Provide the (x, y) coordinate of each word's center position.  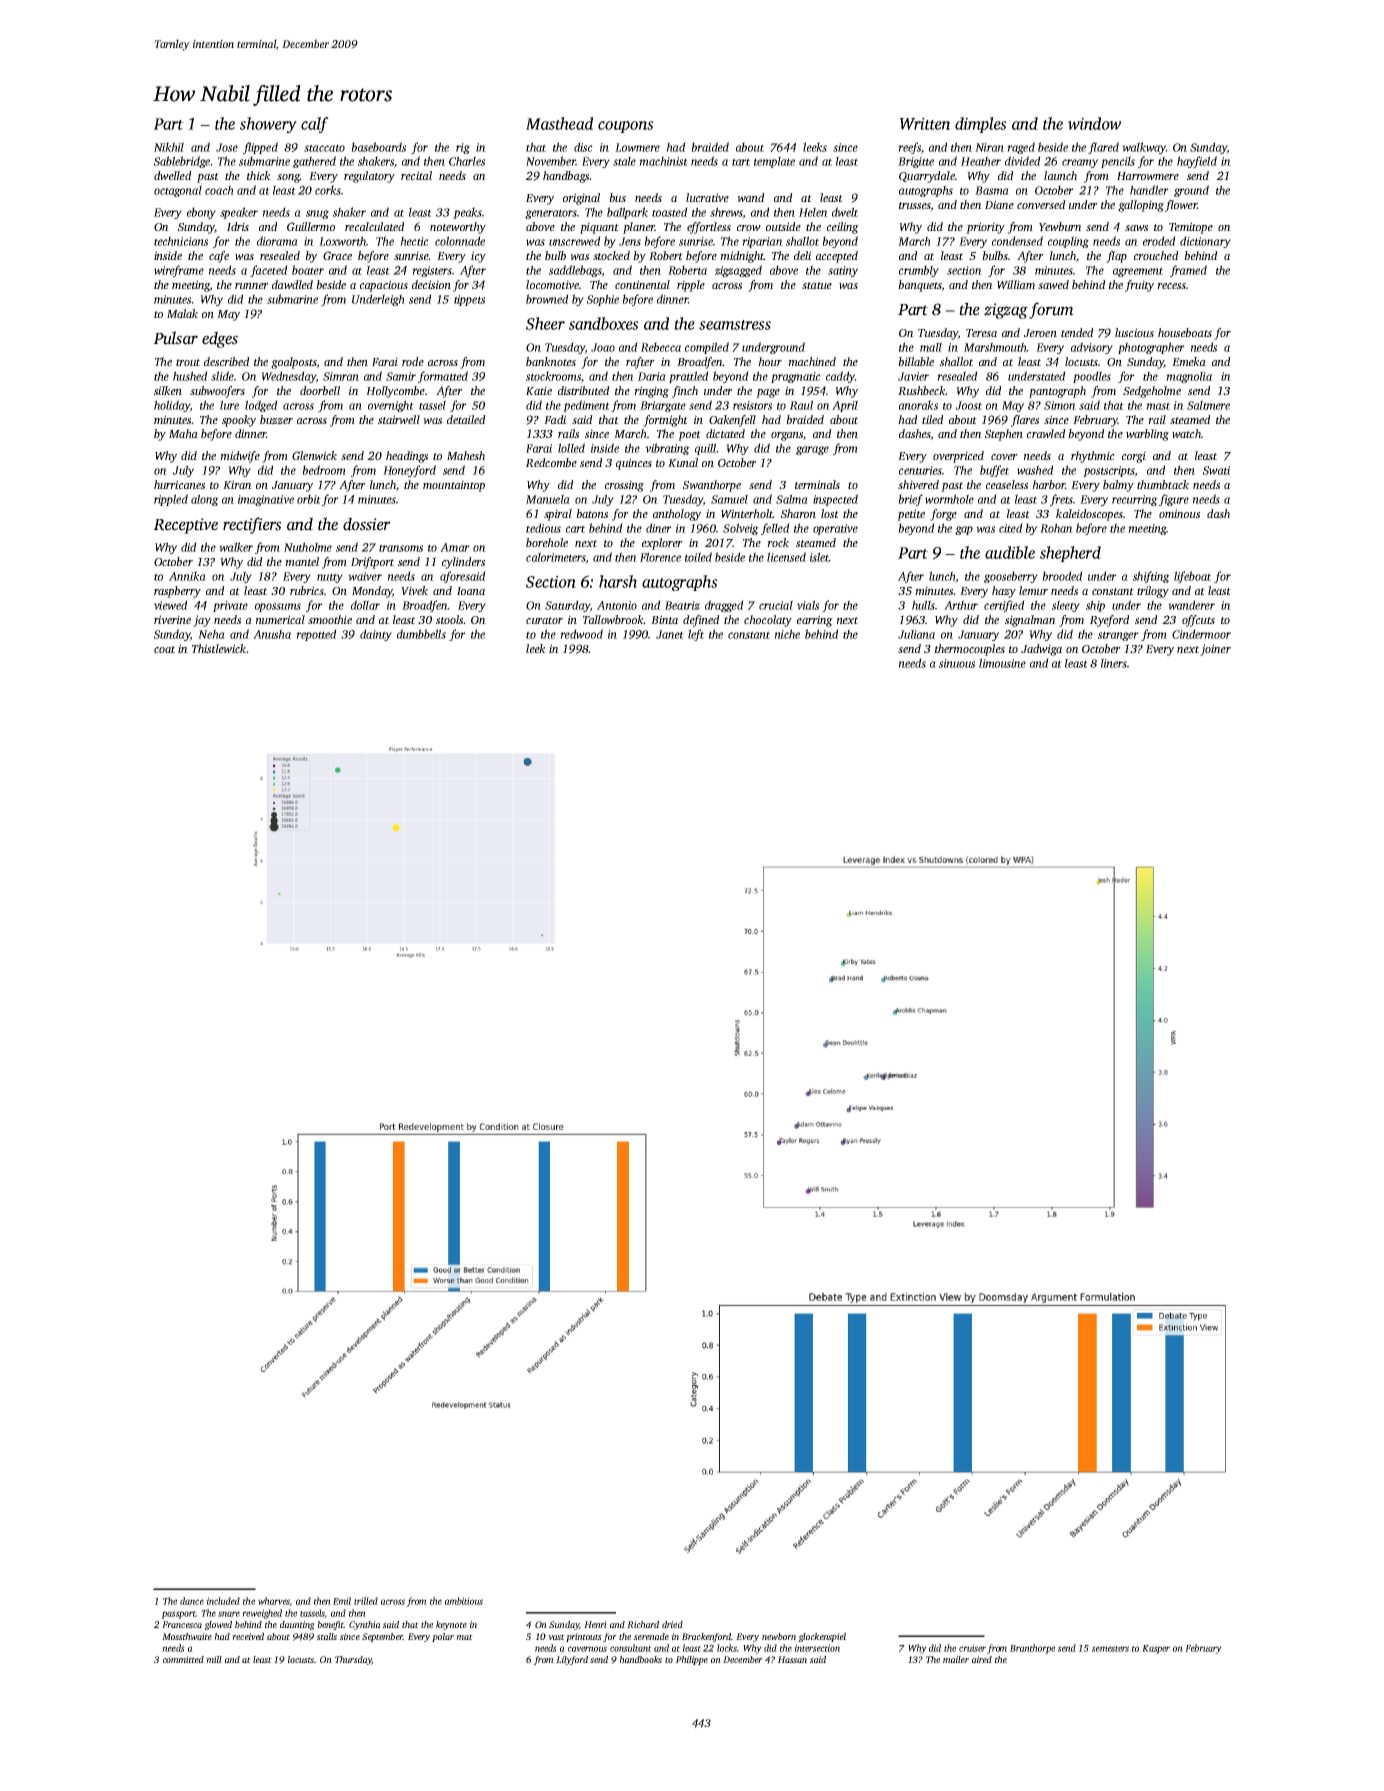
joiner (1215, 650)
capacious (384, 286)
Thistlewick (219, 648)
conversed (1041, 204)
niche (787, 634)
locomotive (552, 284)
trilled (366, 1601)
